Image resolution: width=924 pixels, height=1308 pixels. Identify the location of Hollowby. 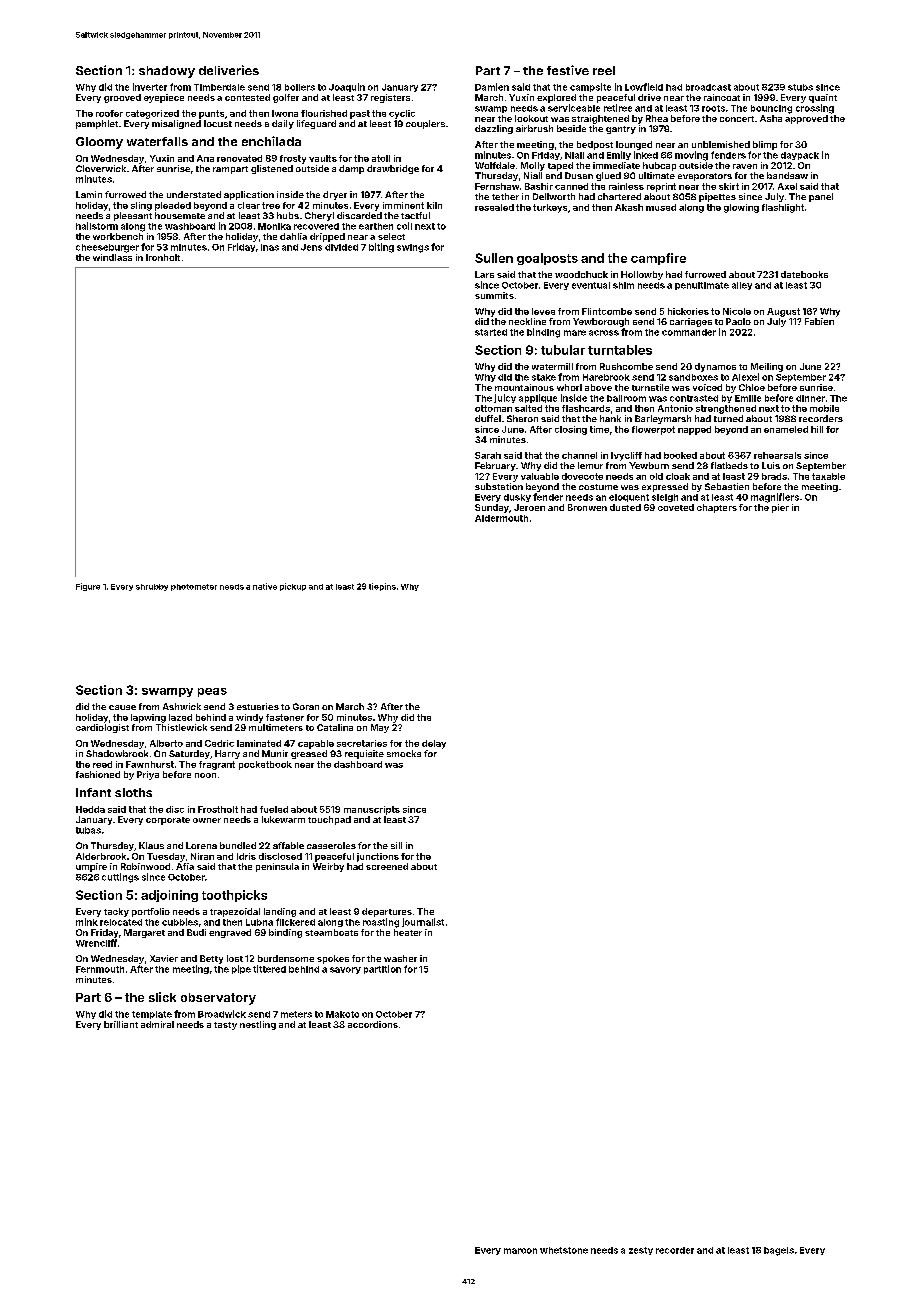
(642, 275).
